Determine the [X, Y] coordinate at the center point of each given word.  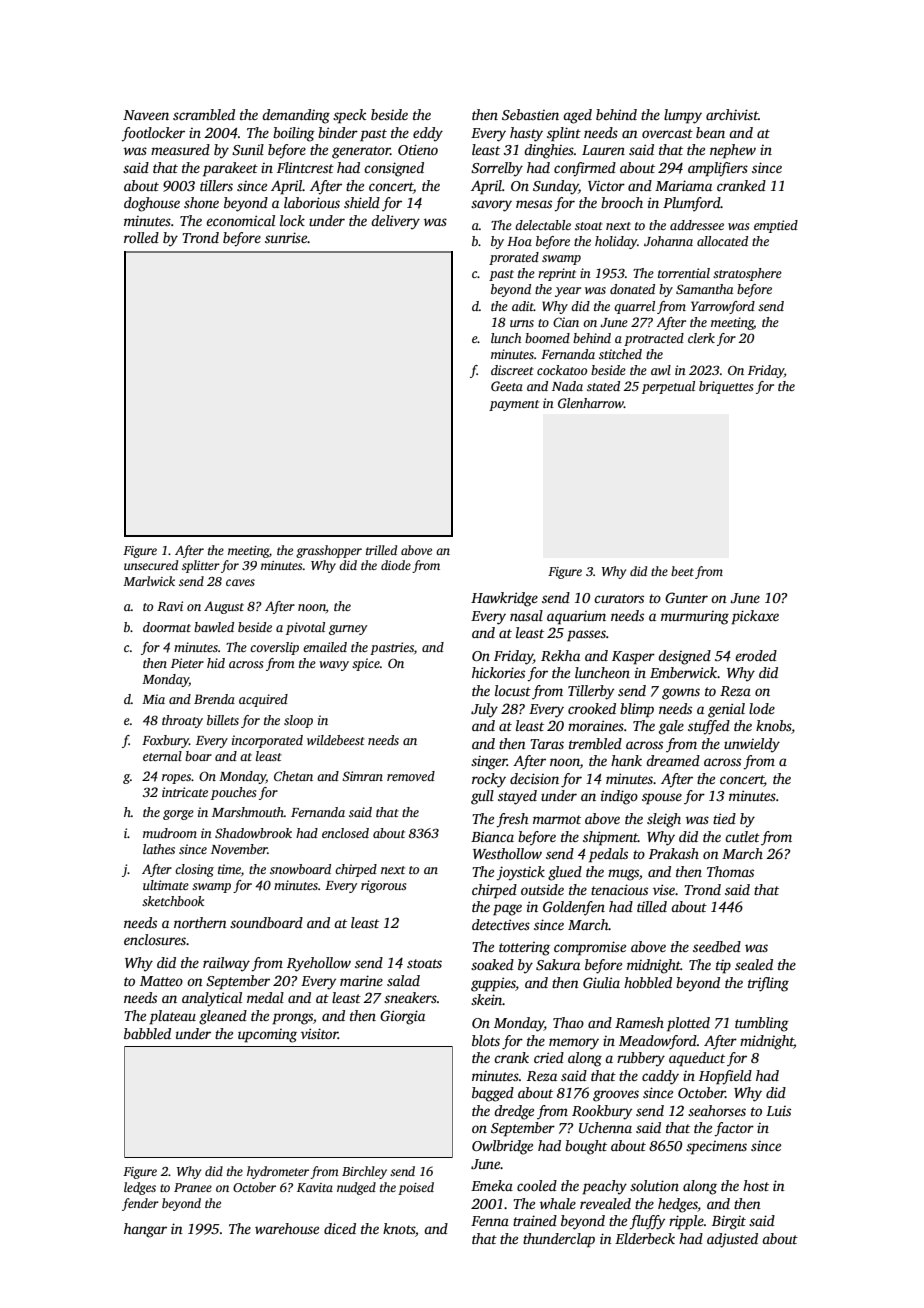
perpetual [668, 387]
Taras [547, 744]
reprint [557, 274]
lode [762, 708]
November [239, 849]
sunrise [286, 237]
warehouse [287, 1228]
